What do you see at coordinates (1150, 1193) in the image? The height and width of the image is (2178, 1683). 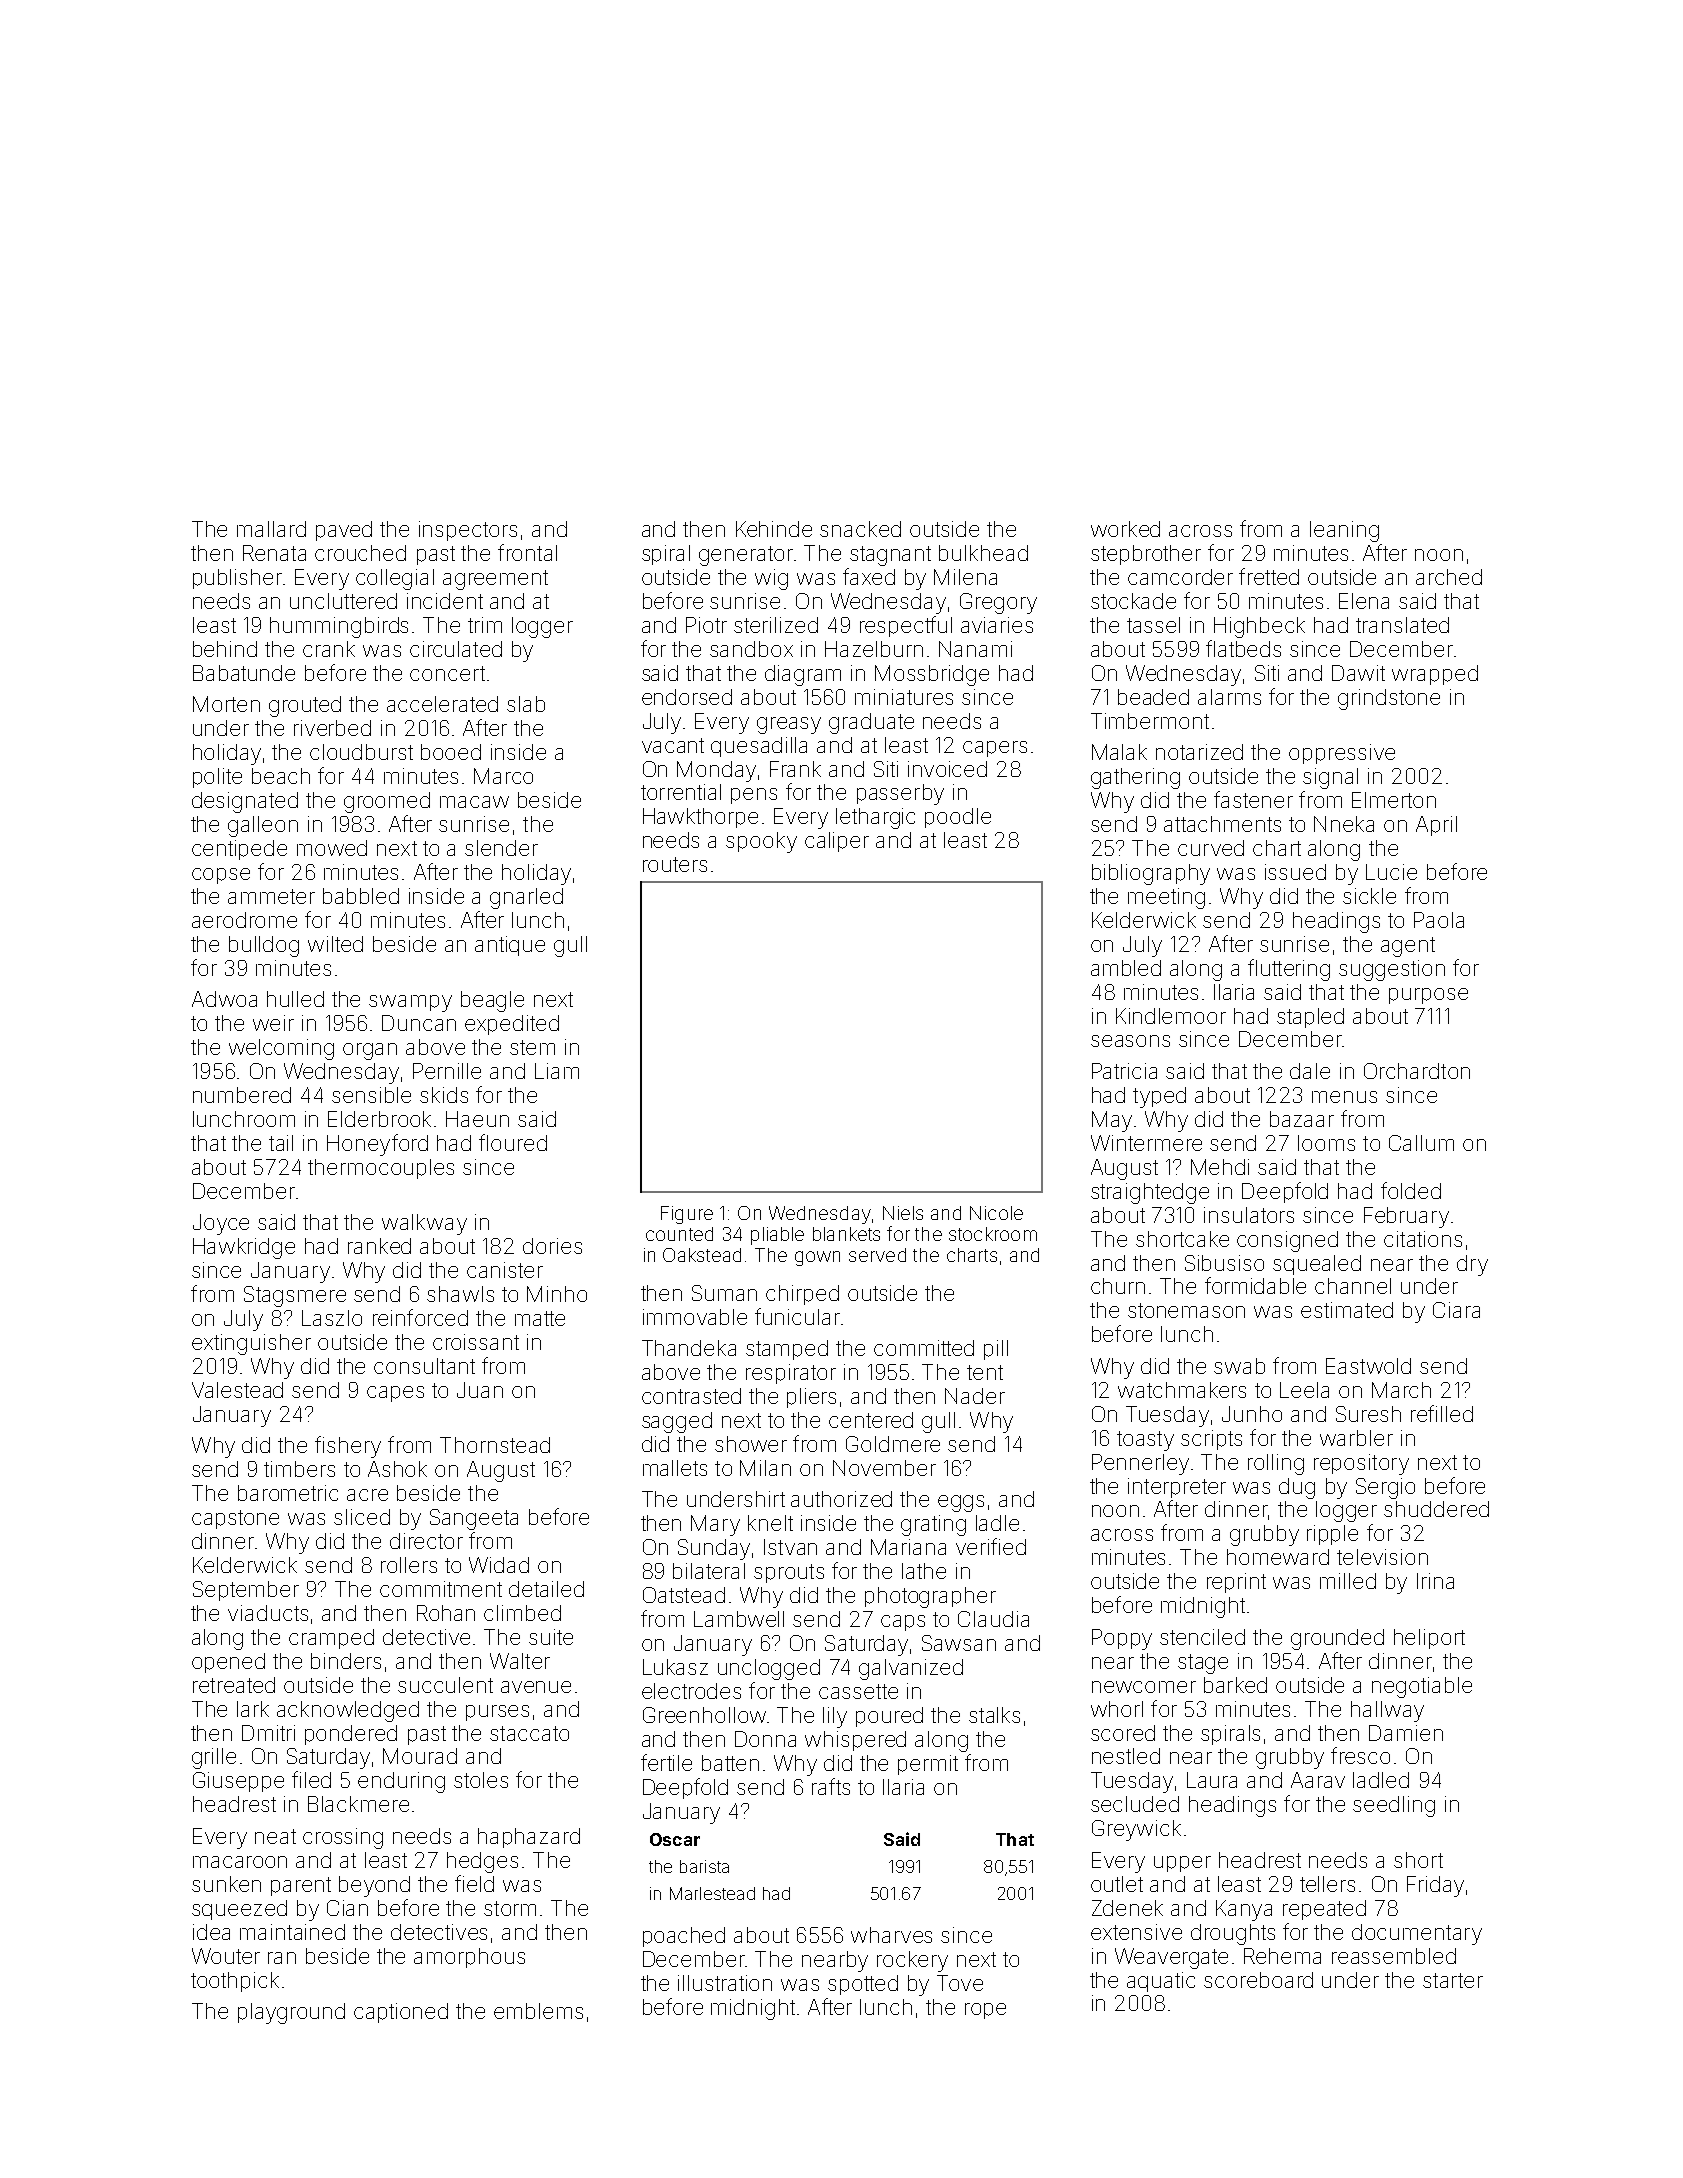 I see `straightedge` at bounding box center [1150, 1193].
